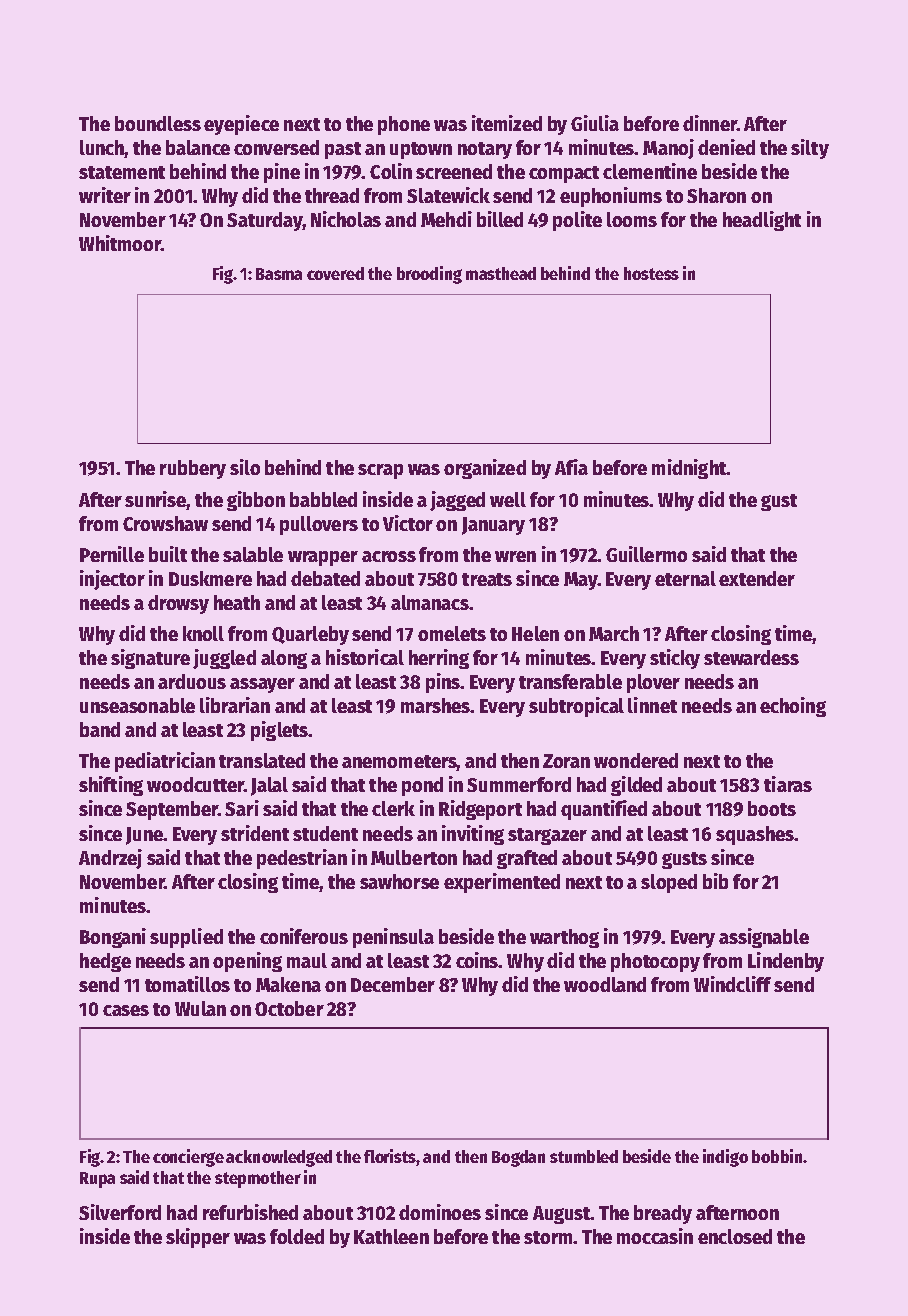  I want to click on dominoes, so click(440, 1212).
